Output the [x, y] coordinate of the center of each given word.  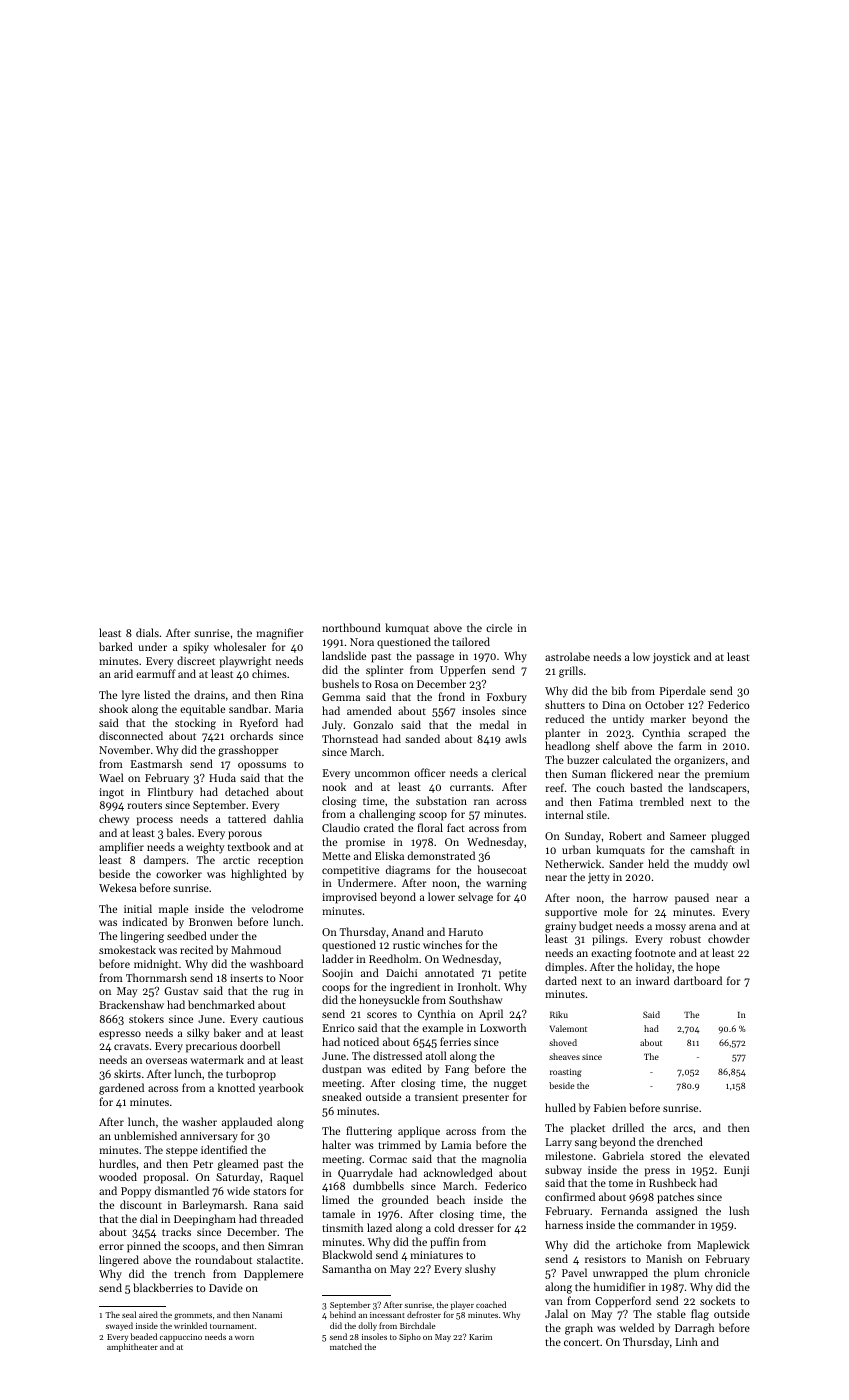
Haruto [466, 932]
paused [692, 899]
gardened [121, 1089]
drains [209, 694]
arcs [683, 1129]
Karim [480, 1337]
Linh [687, 1341]
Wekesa [118, 887]
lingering [142, 937]
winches [442, 944]
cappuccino [181, 1338]
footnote [655, 952]
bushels [340, 683]
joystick [671, 658]
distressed [397, 1055]
